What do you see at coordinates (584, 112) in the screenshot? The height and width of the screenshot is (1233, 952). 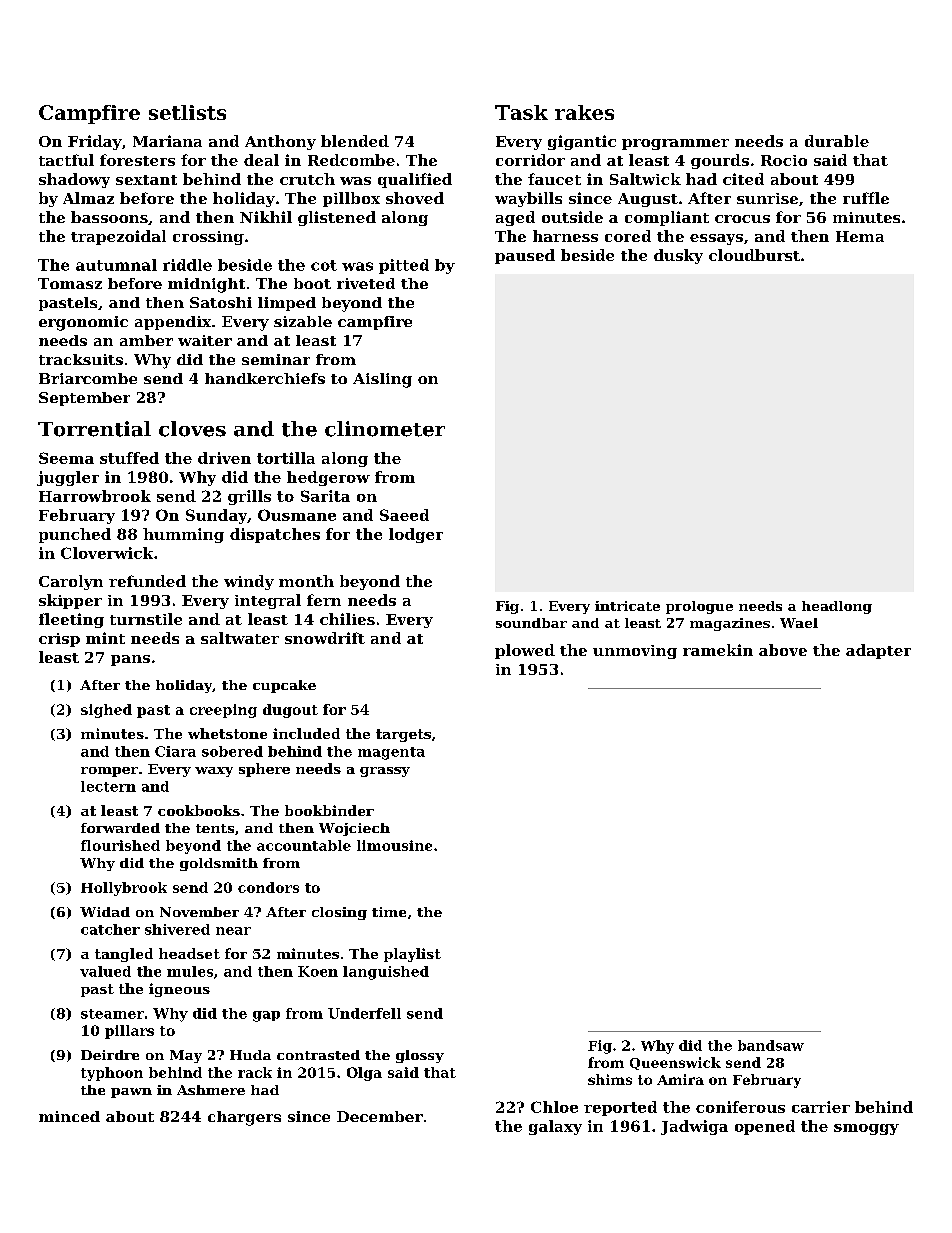 I see `rakes` at bounding box center [584, 112].
